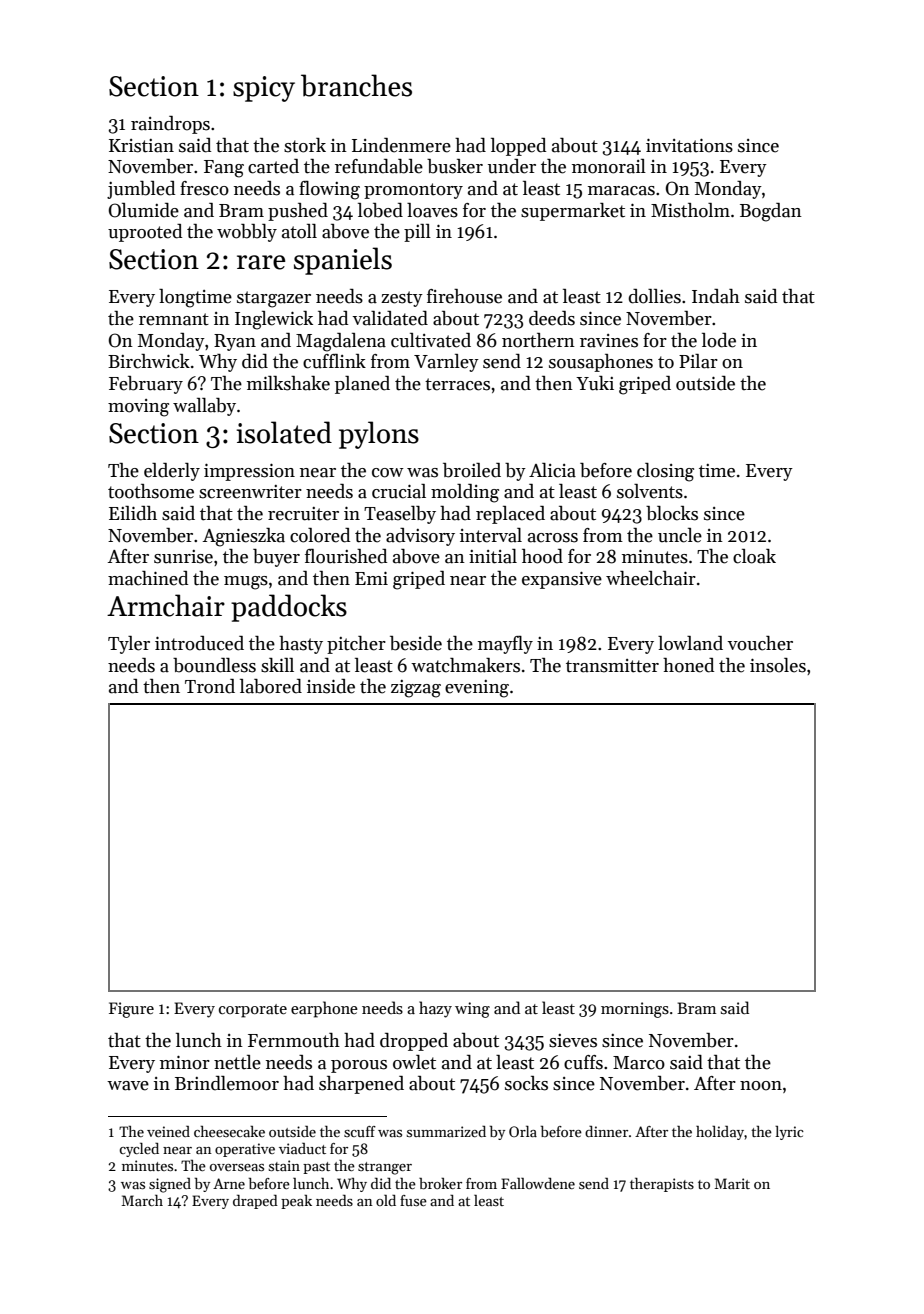 The image size is (924, 1314). Describe the element at coordinates (719, 340) in the screenshot. I see `lode` at that location.
